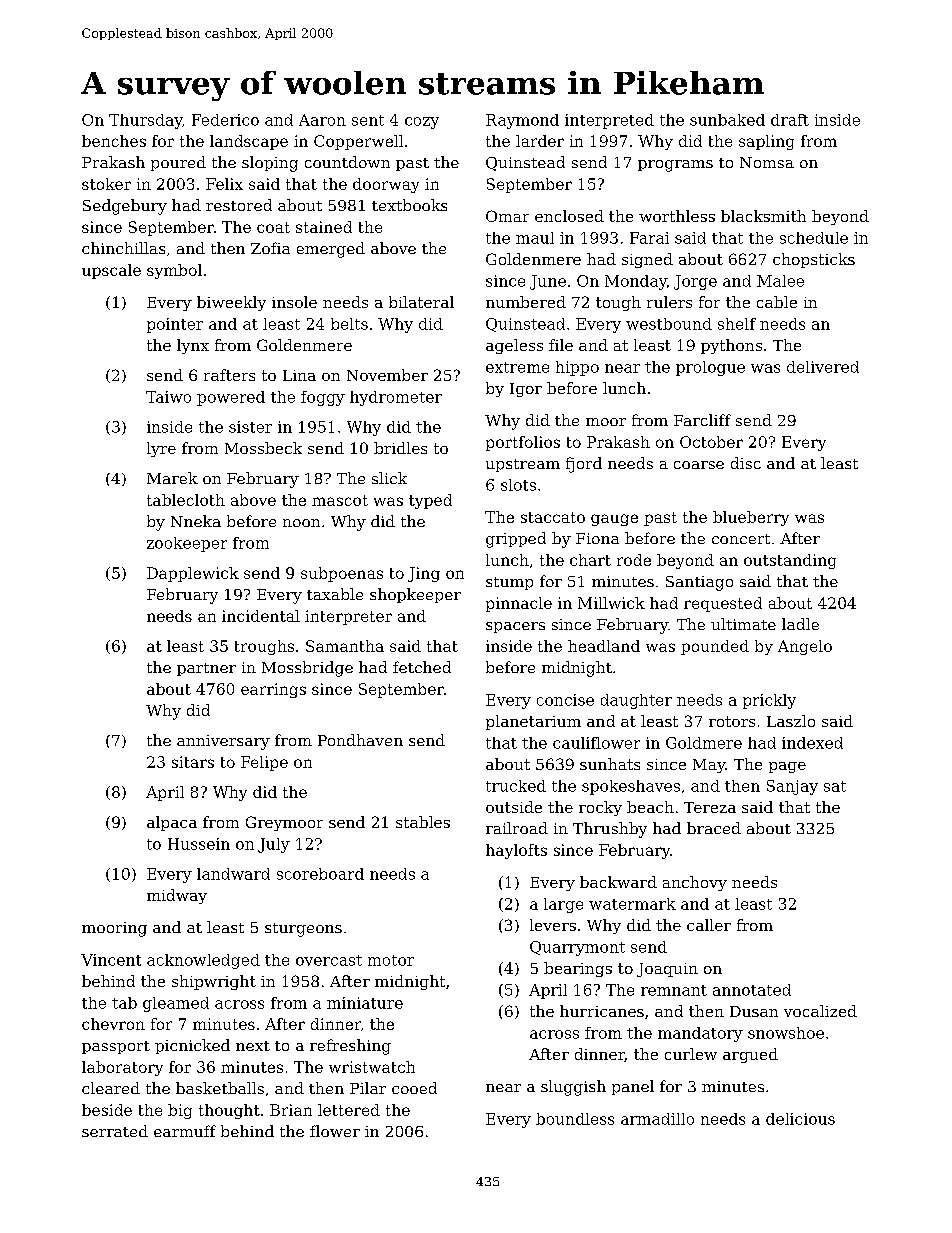 The image size is (952, 1233). Describe the element at coordinates (790, 561) in the screenshot. I see `outstanding` at that location.
